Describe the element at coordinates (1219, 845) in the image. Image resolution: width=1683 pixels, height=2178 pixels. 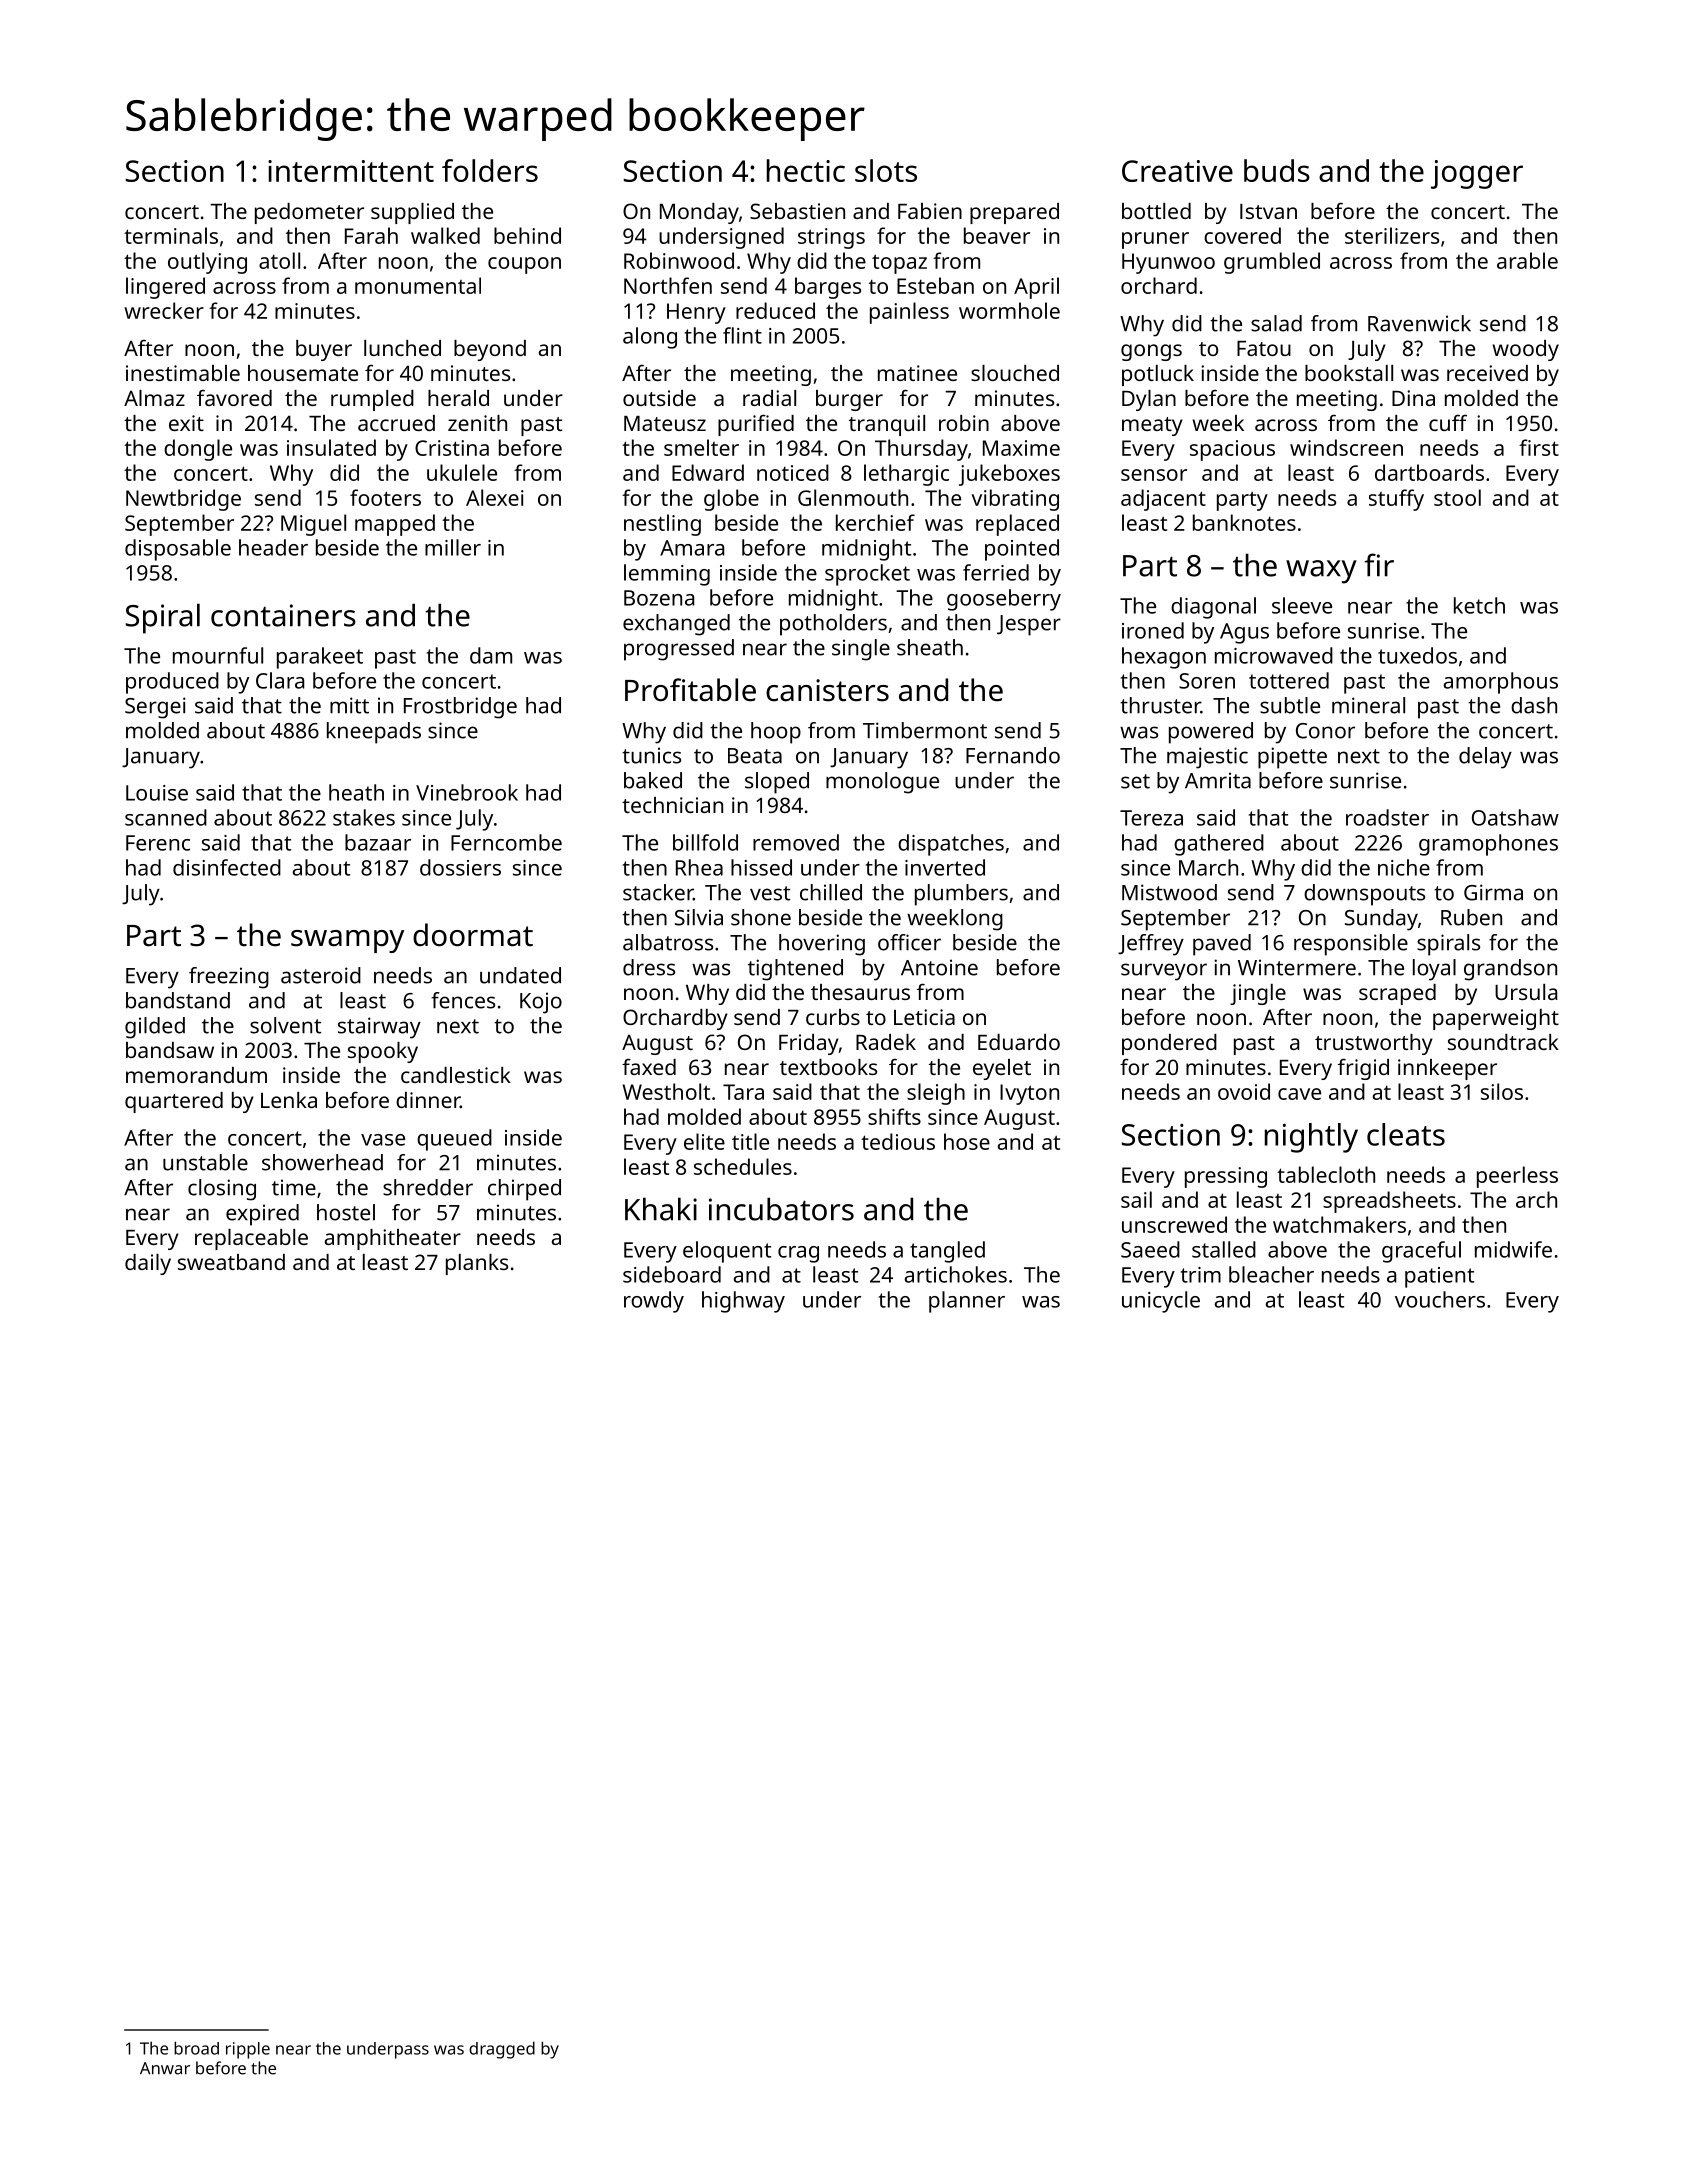
I see `gathered` at that location.
